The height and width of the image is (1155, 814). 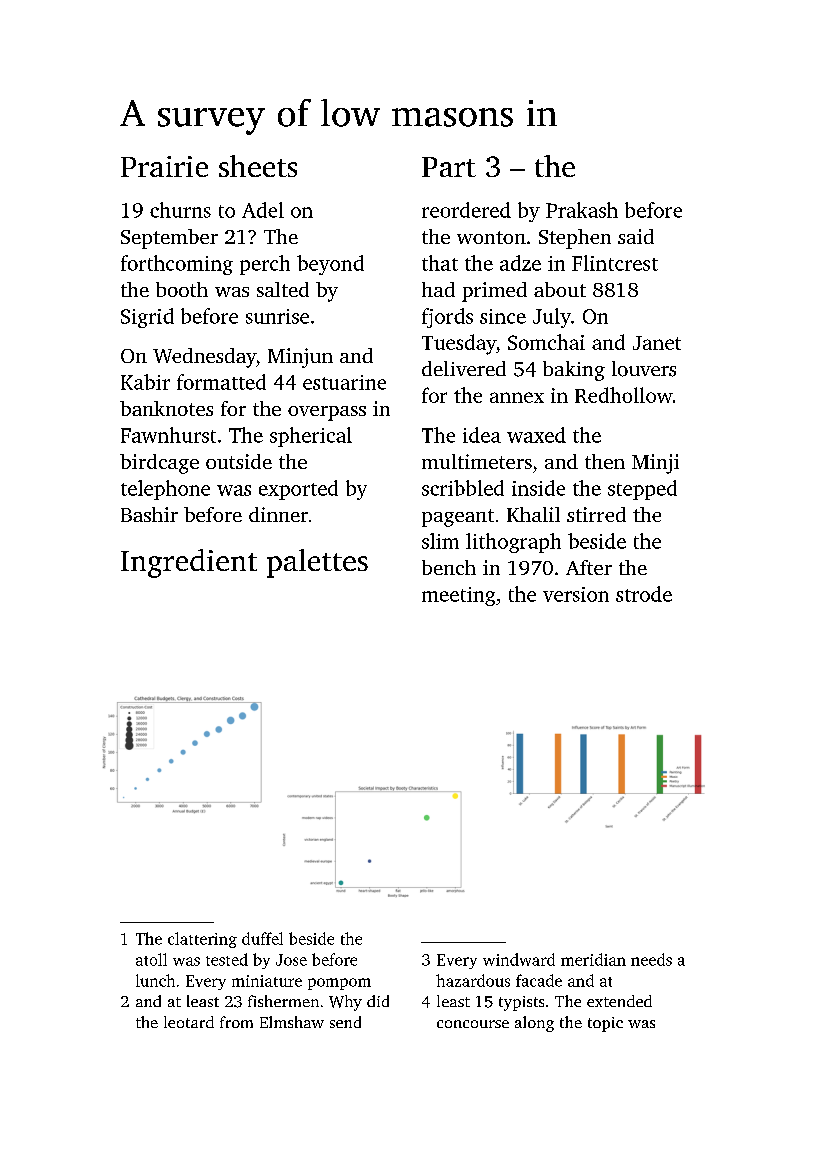 What do you see at coordinates (317, 563) in the image?
I see `palettes` at bounding box center [317, 563].
